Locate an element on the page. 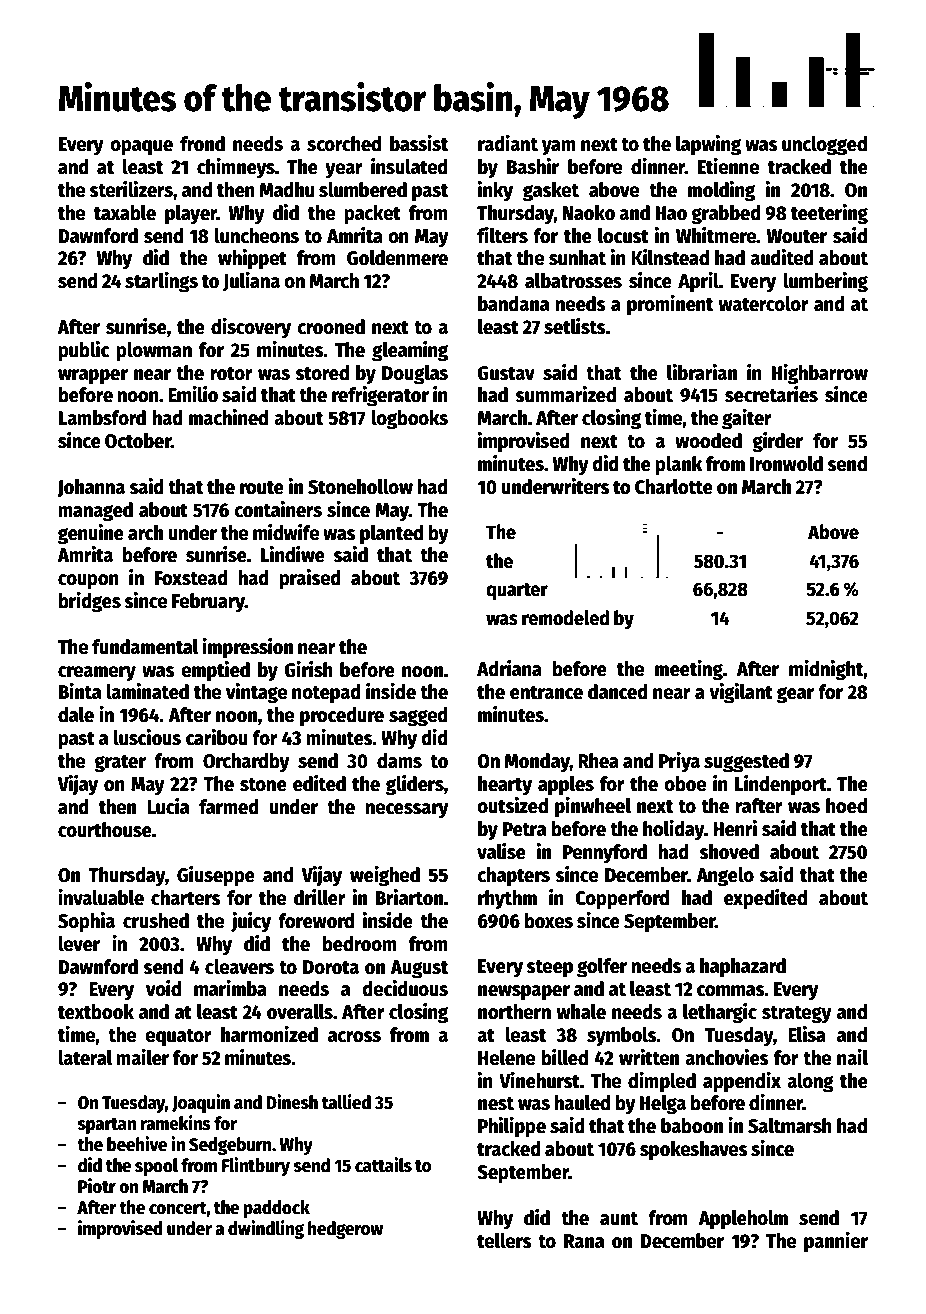  Dorota is located at coordinates (331, 967).
